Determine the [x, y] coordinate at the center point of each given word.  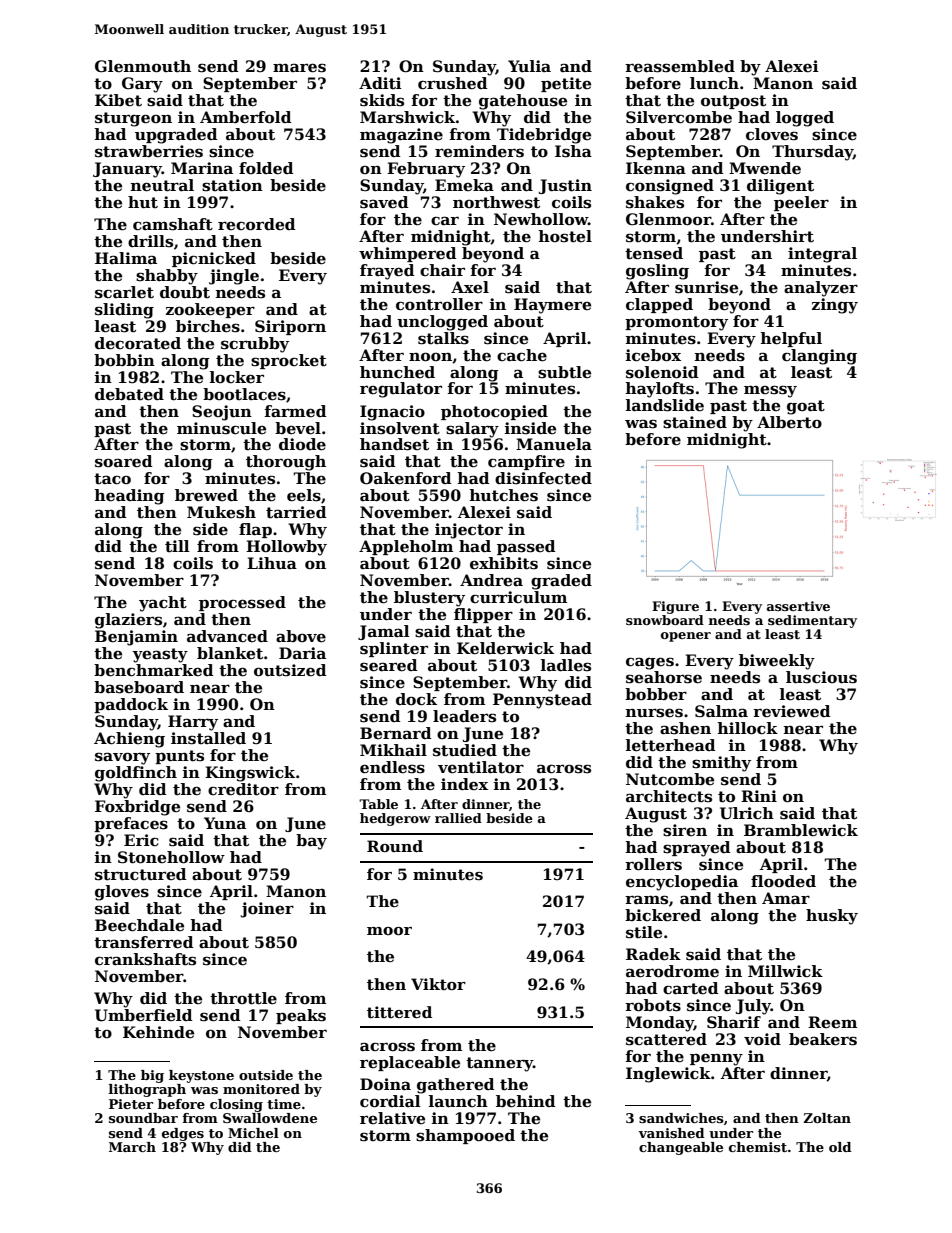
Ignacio [392, 413]
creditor [243, 789]
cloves [772, 134]
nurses [654, 713]
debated [129, 394]
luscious [821, 677]
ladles [566, 665]
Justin [565, 186]
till [177, 546]
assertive [798, 606]
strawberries [149, 151]
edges [183, 1134]
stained [695, 422]
